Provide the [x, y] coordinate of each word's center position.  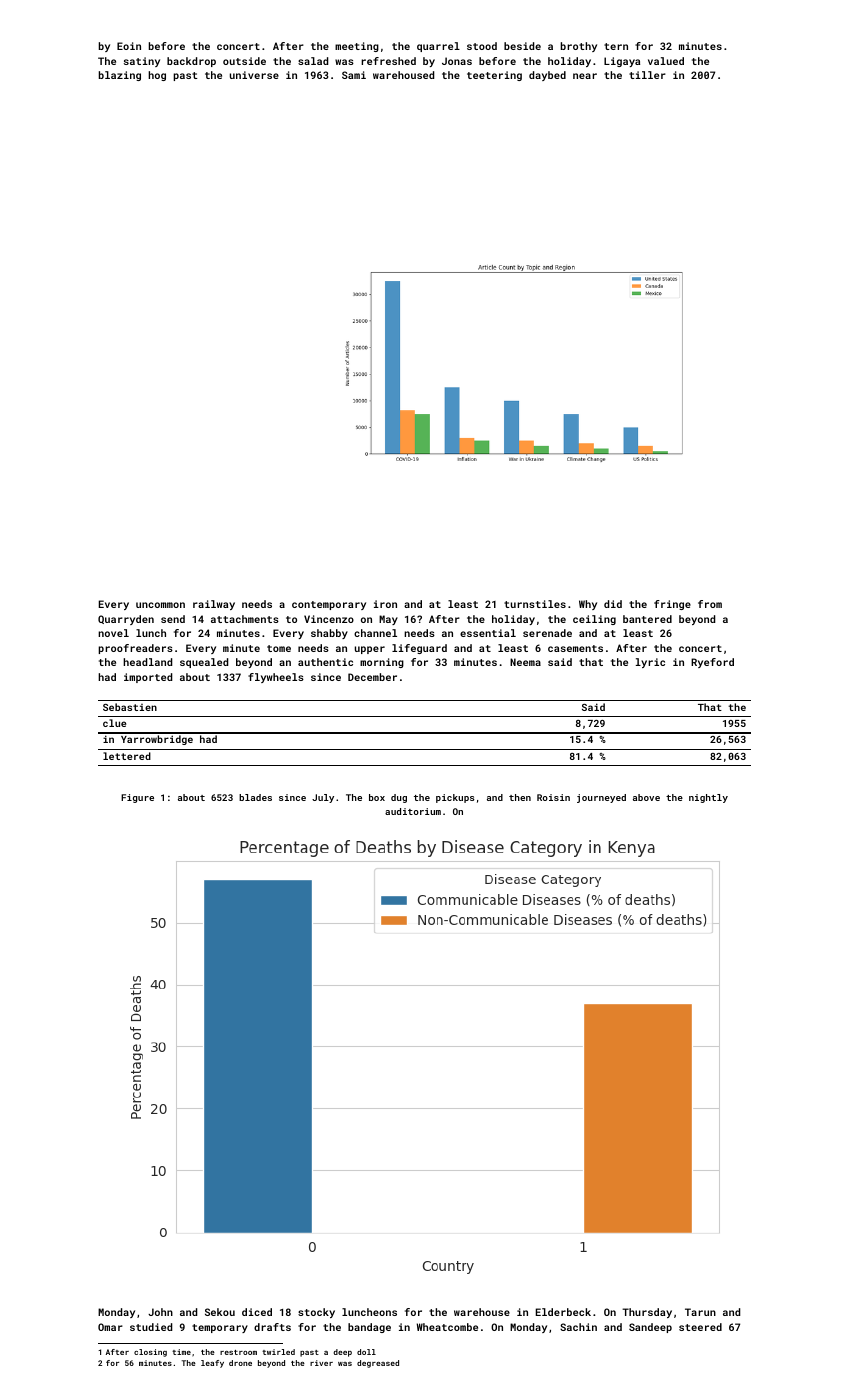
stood [482, 46]
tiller [647, 75]
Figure [137, 798]
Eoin [129, 46]
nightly [708, 798]
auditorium [413, 811]
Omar [110, 1327]
